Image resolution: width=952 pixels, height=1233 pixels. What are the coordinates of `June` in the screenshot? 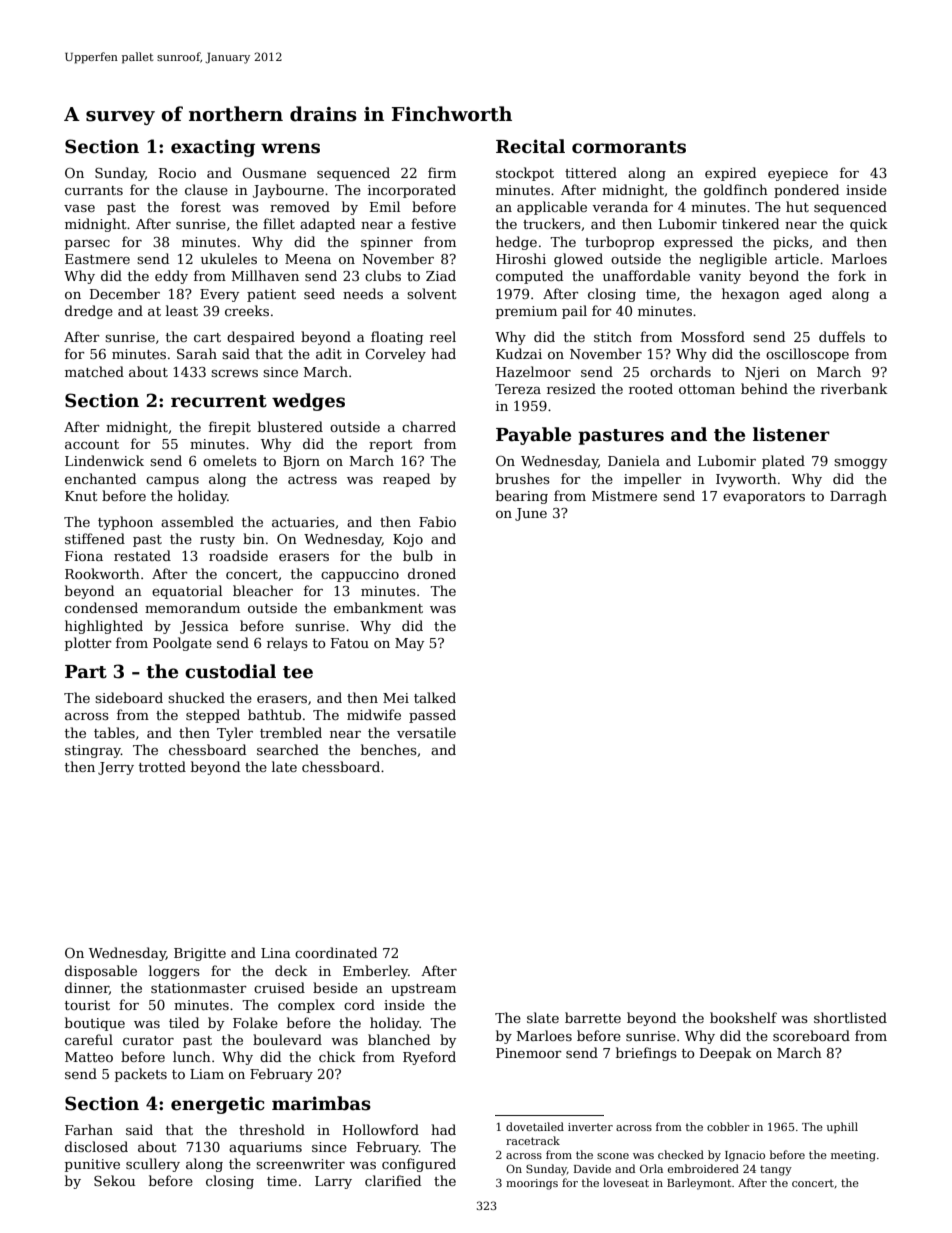 It's located at (531, 514).
